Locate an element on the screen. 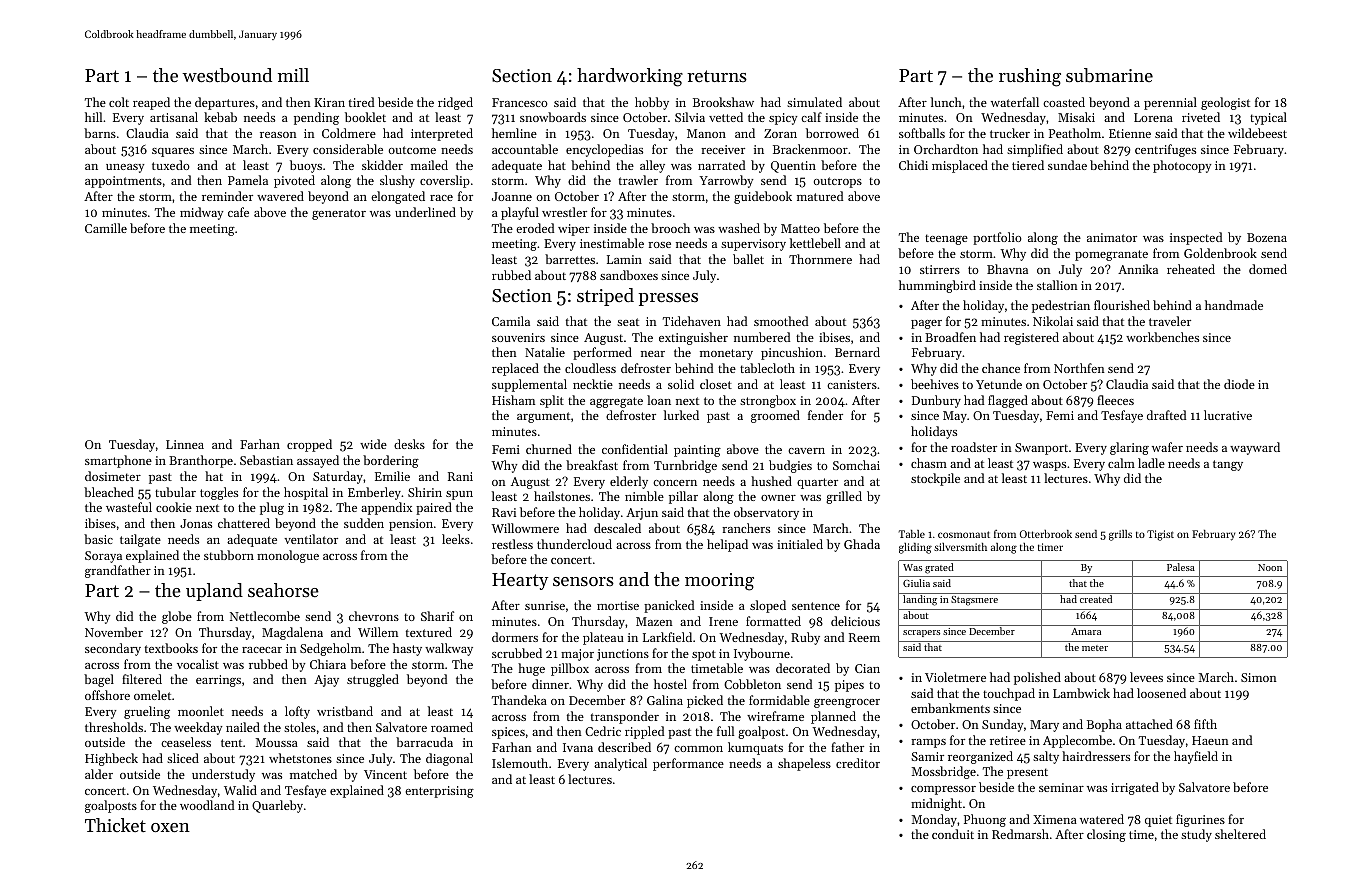 This screenshot has width=1372, height=887. wasps is located at coordinates (1049, 466).
